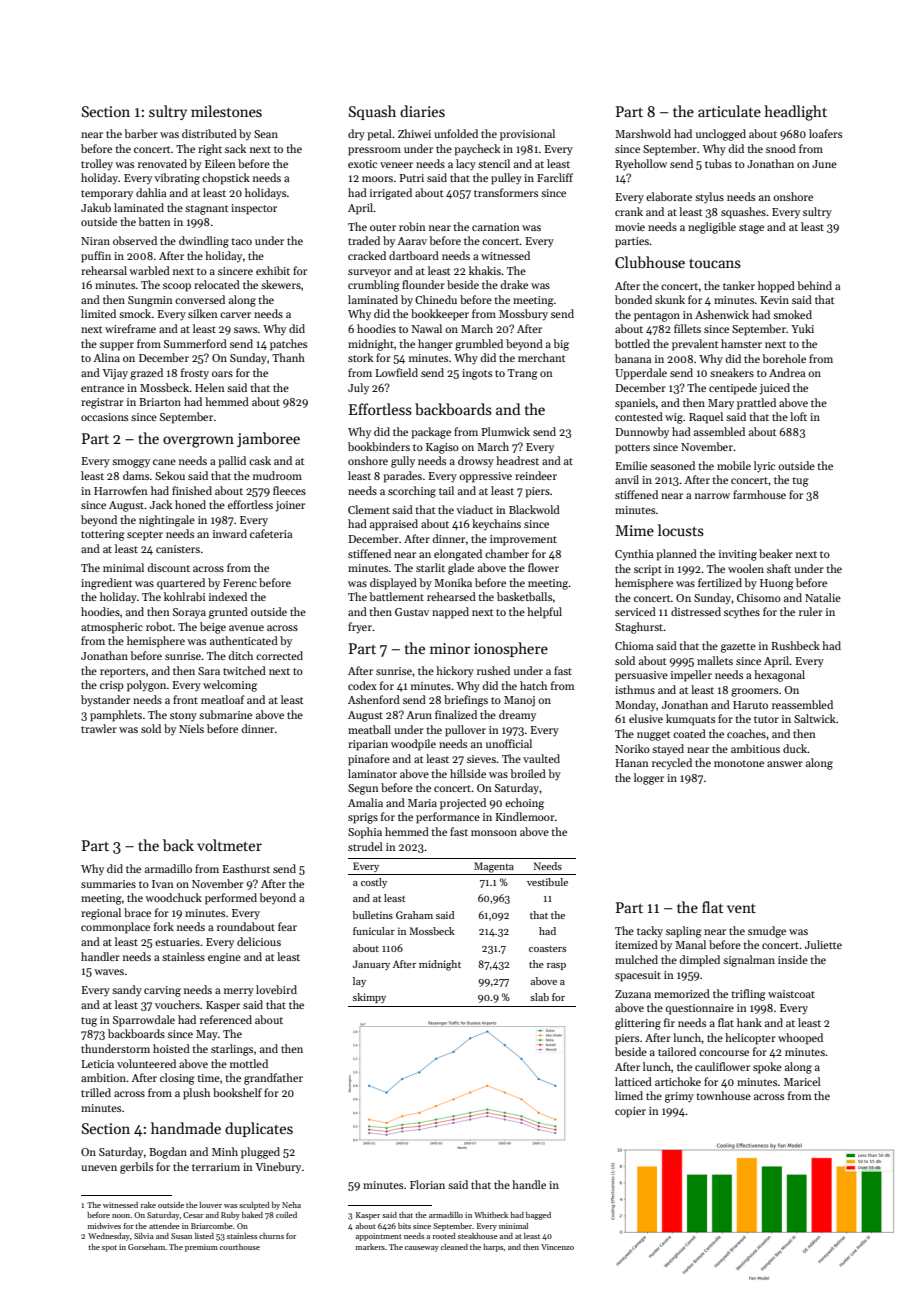 This document has width=924, height=1308. What do you see at coordinates (235, 315) in the document?
I see `carver` at bounding box center [235, 315].
